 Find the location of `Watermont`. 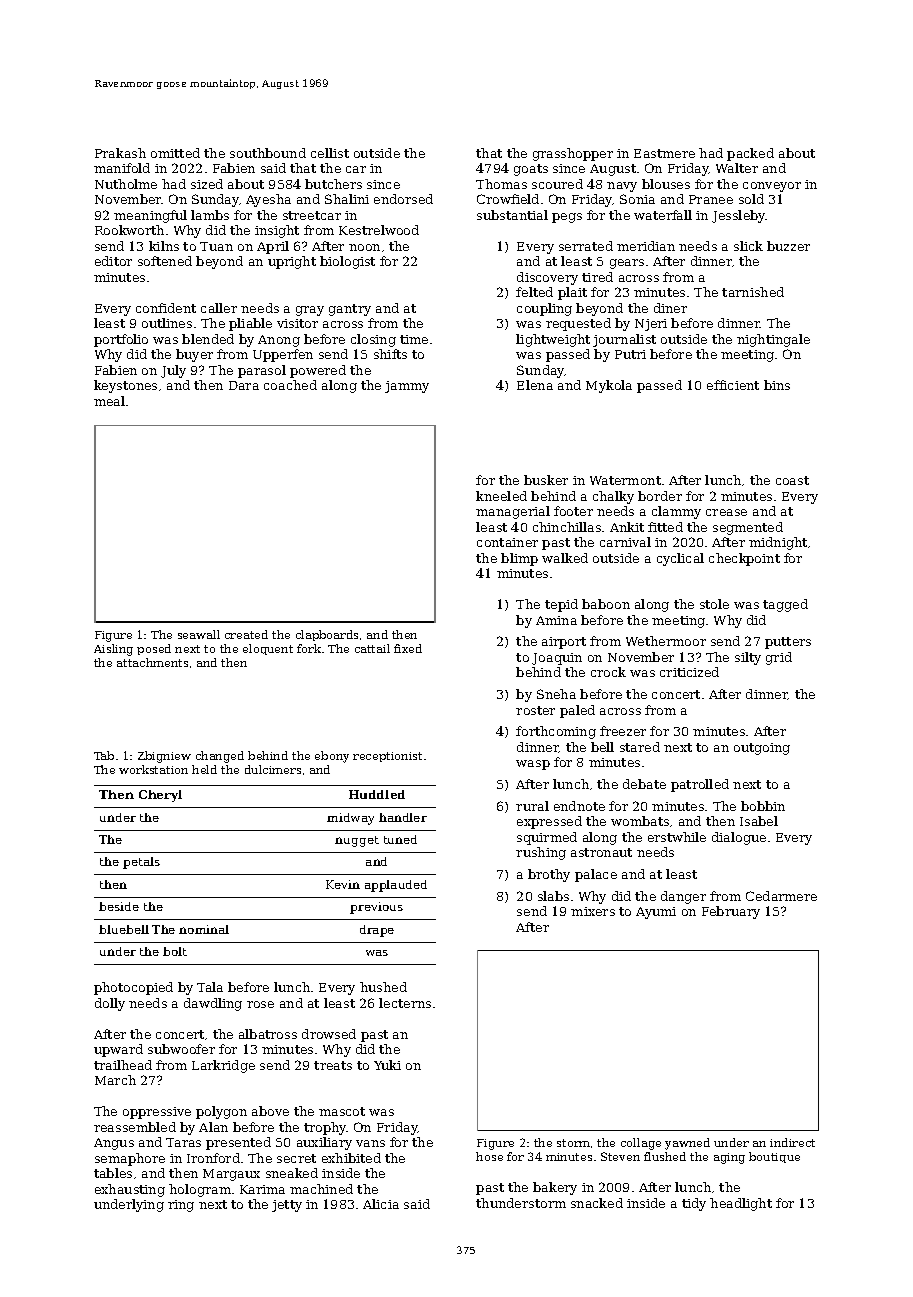

Watermont is located at coordinates (625, 480).
